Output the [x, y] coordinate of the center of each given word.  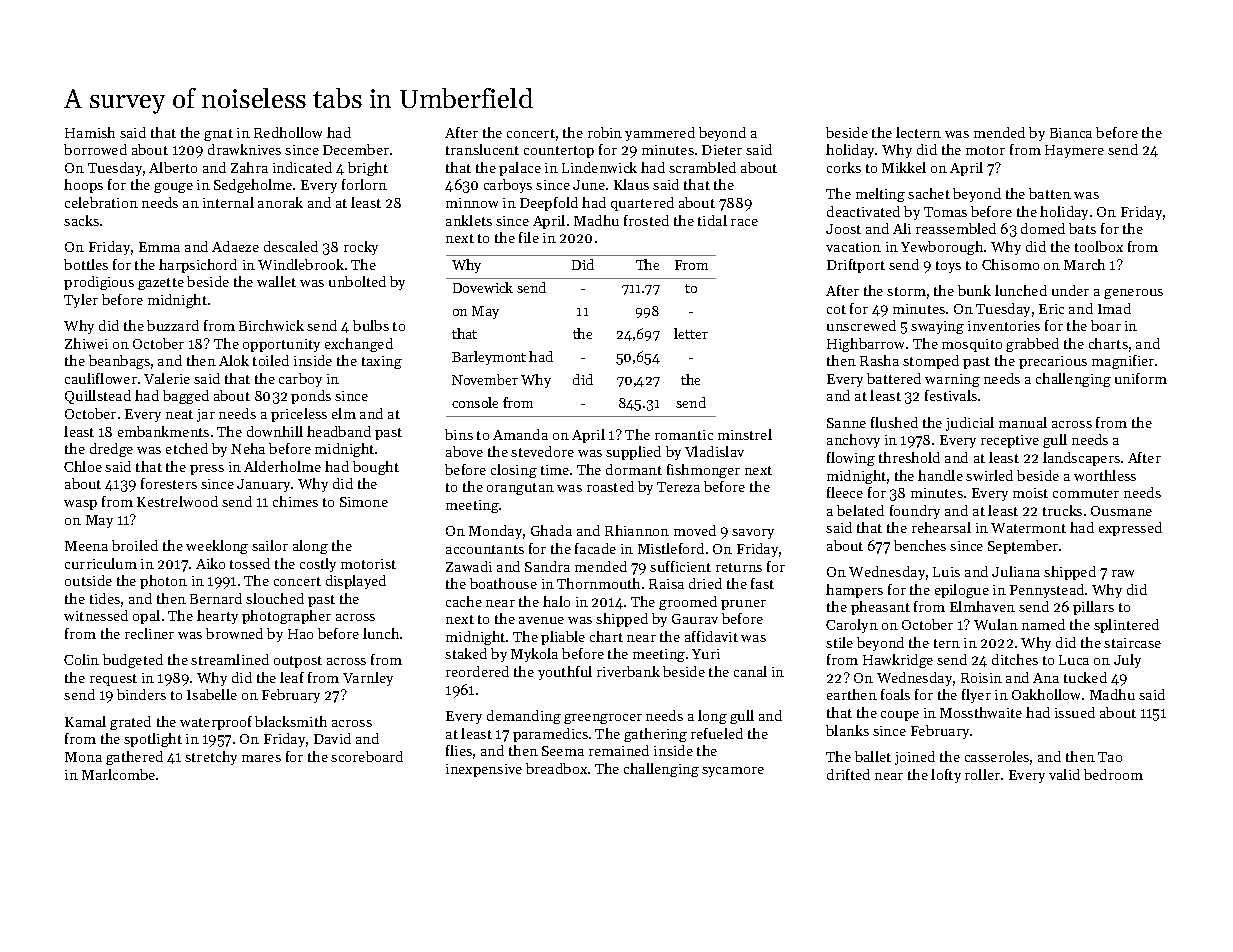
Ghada [551, 530]
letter [691, 333]
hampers [854, 591]
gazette [161, 284]
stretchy [211, 758]
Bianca [1071, 133]
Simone [364, 502]
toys [948, 267]
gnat [218, 135]
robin [605, 132]
